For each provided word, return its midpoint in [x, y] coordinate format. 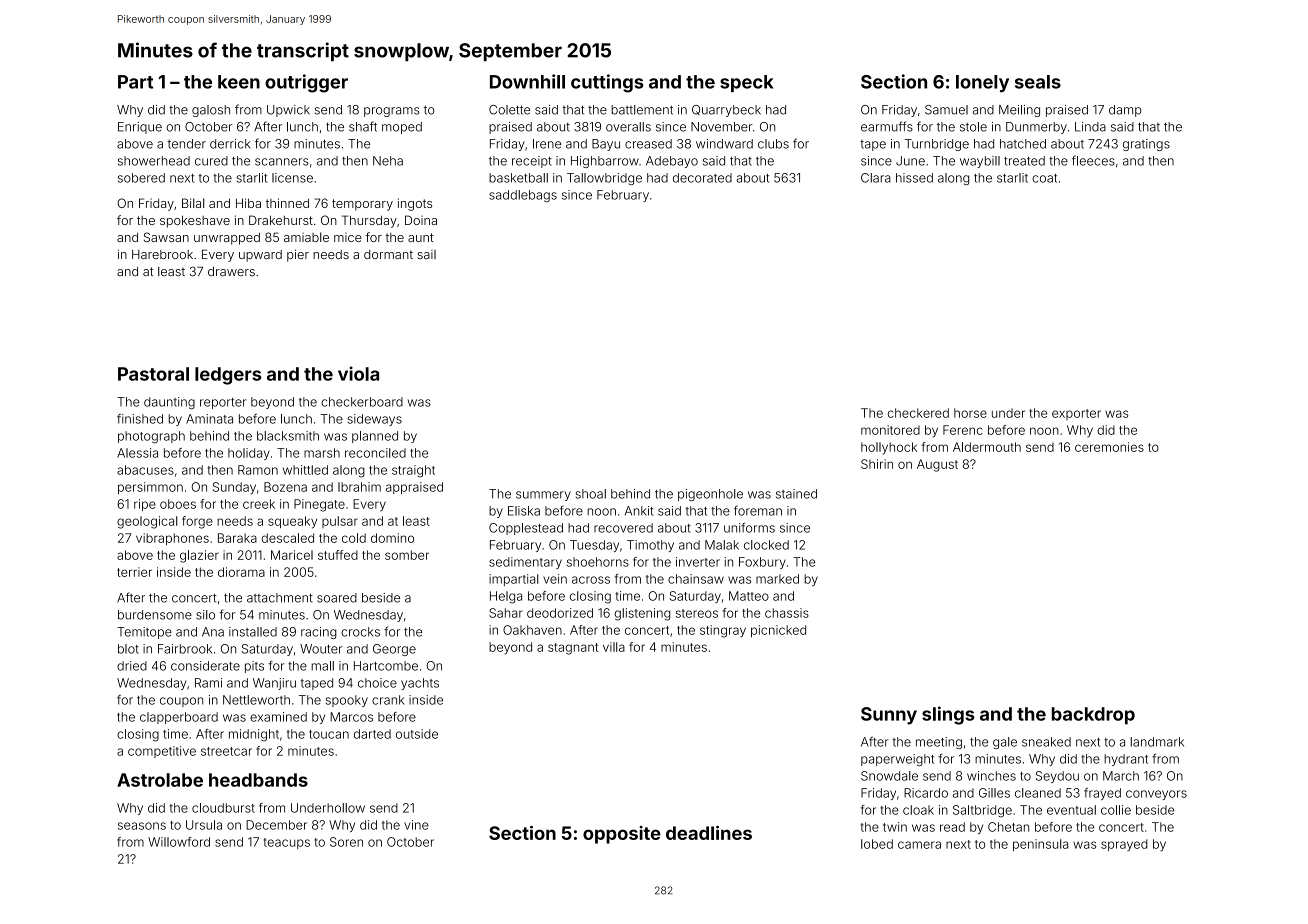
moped [402, 128]
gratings [1146, 145]
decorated [702, 178]
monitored [890, 430]
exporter [1076, 414]
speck [746, 83]
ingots [415, 204]
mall [322, 666]
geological [147, 522]
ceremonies [1109, 447]
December [276, 825]
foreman [758, 511]
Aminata [209, 419]
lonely [982, 83]
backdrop [1093, 716]
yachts [420, 684]
